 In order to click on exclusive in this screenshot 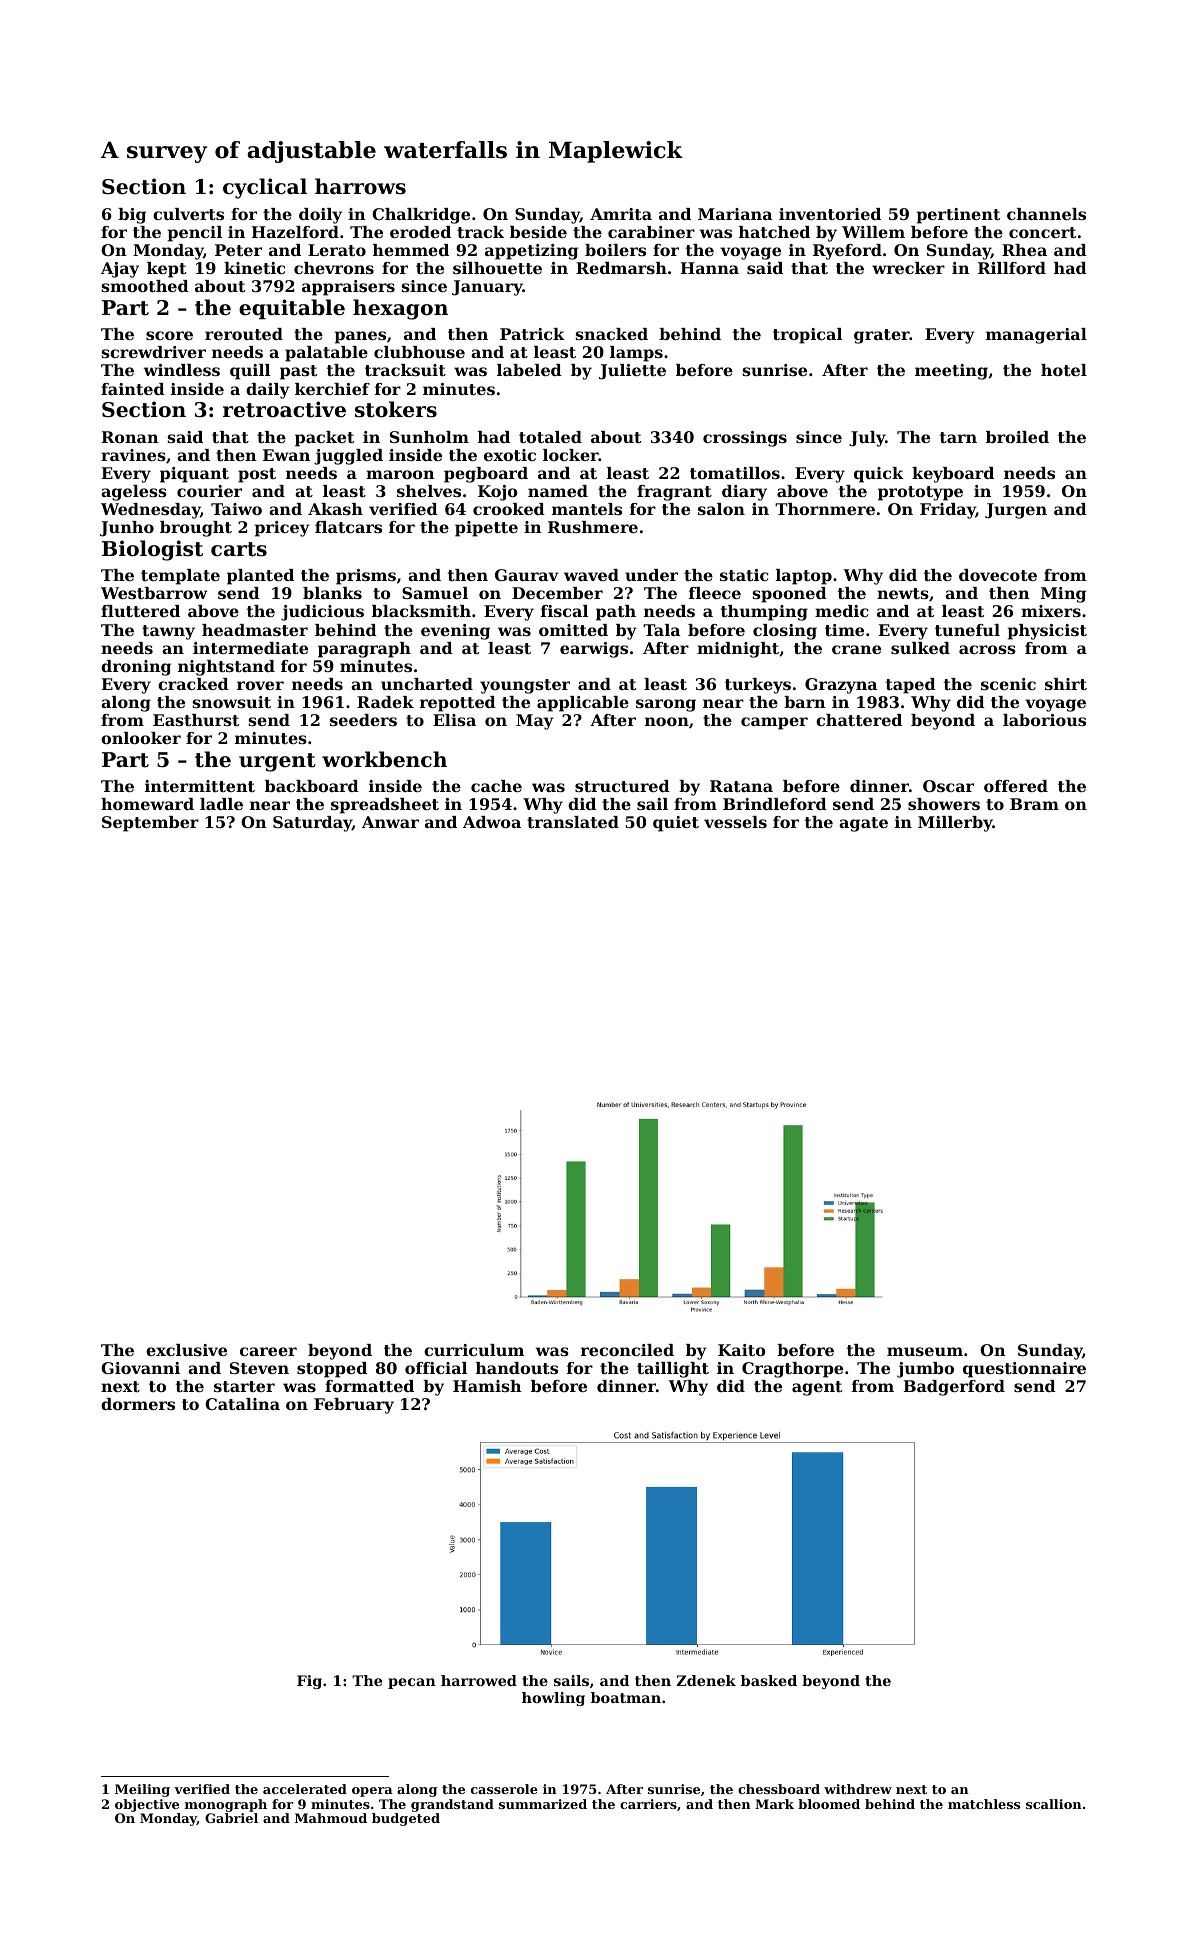, I will do `click(186, 1350)`.
